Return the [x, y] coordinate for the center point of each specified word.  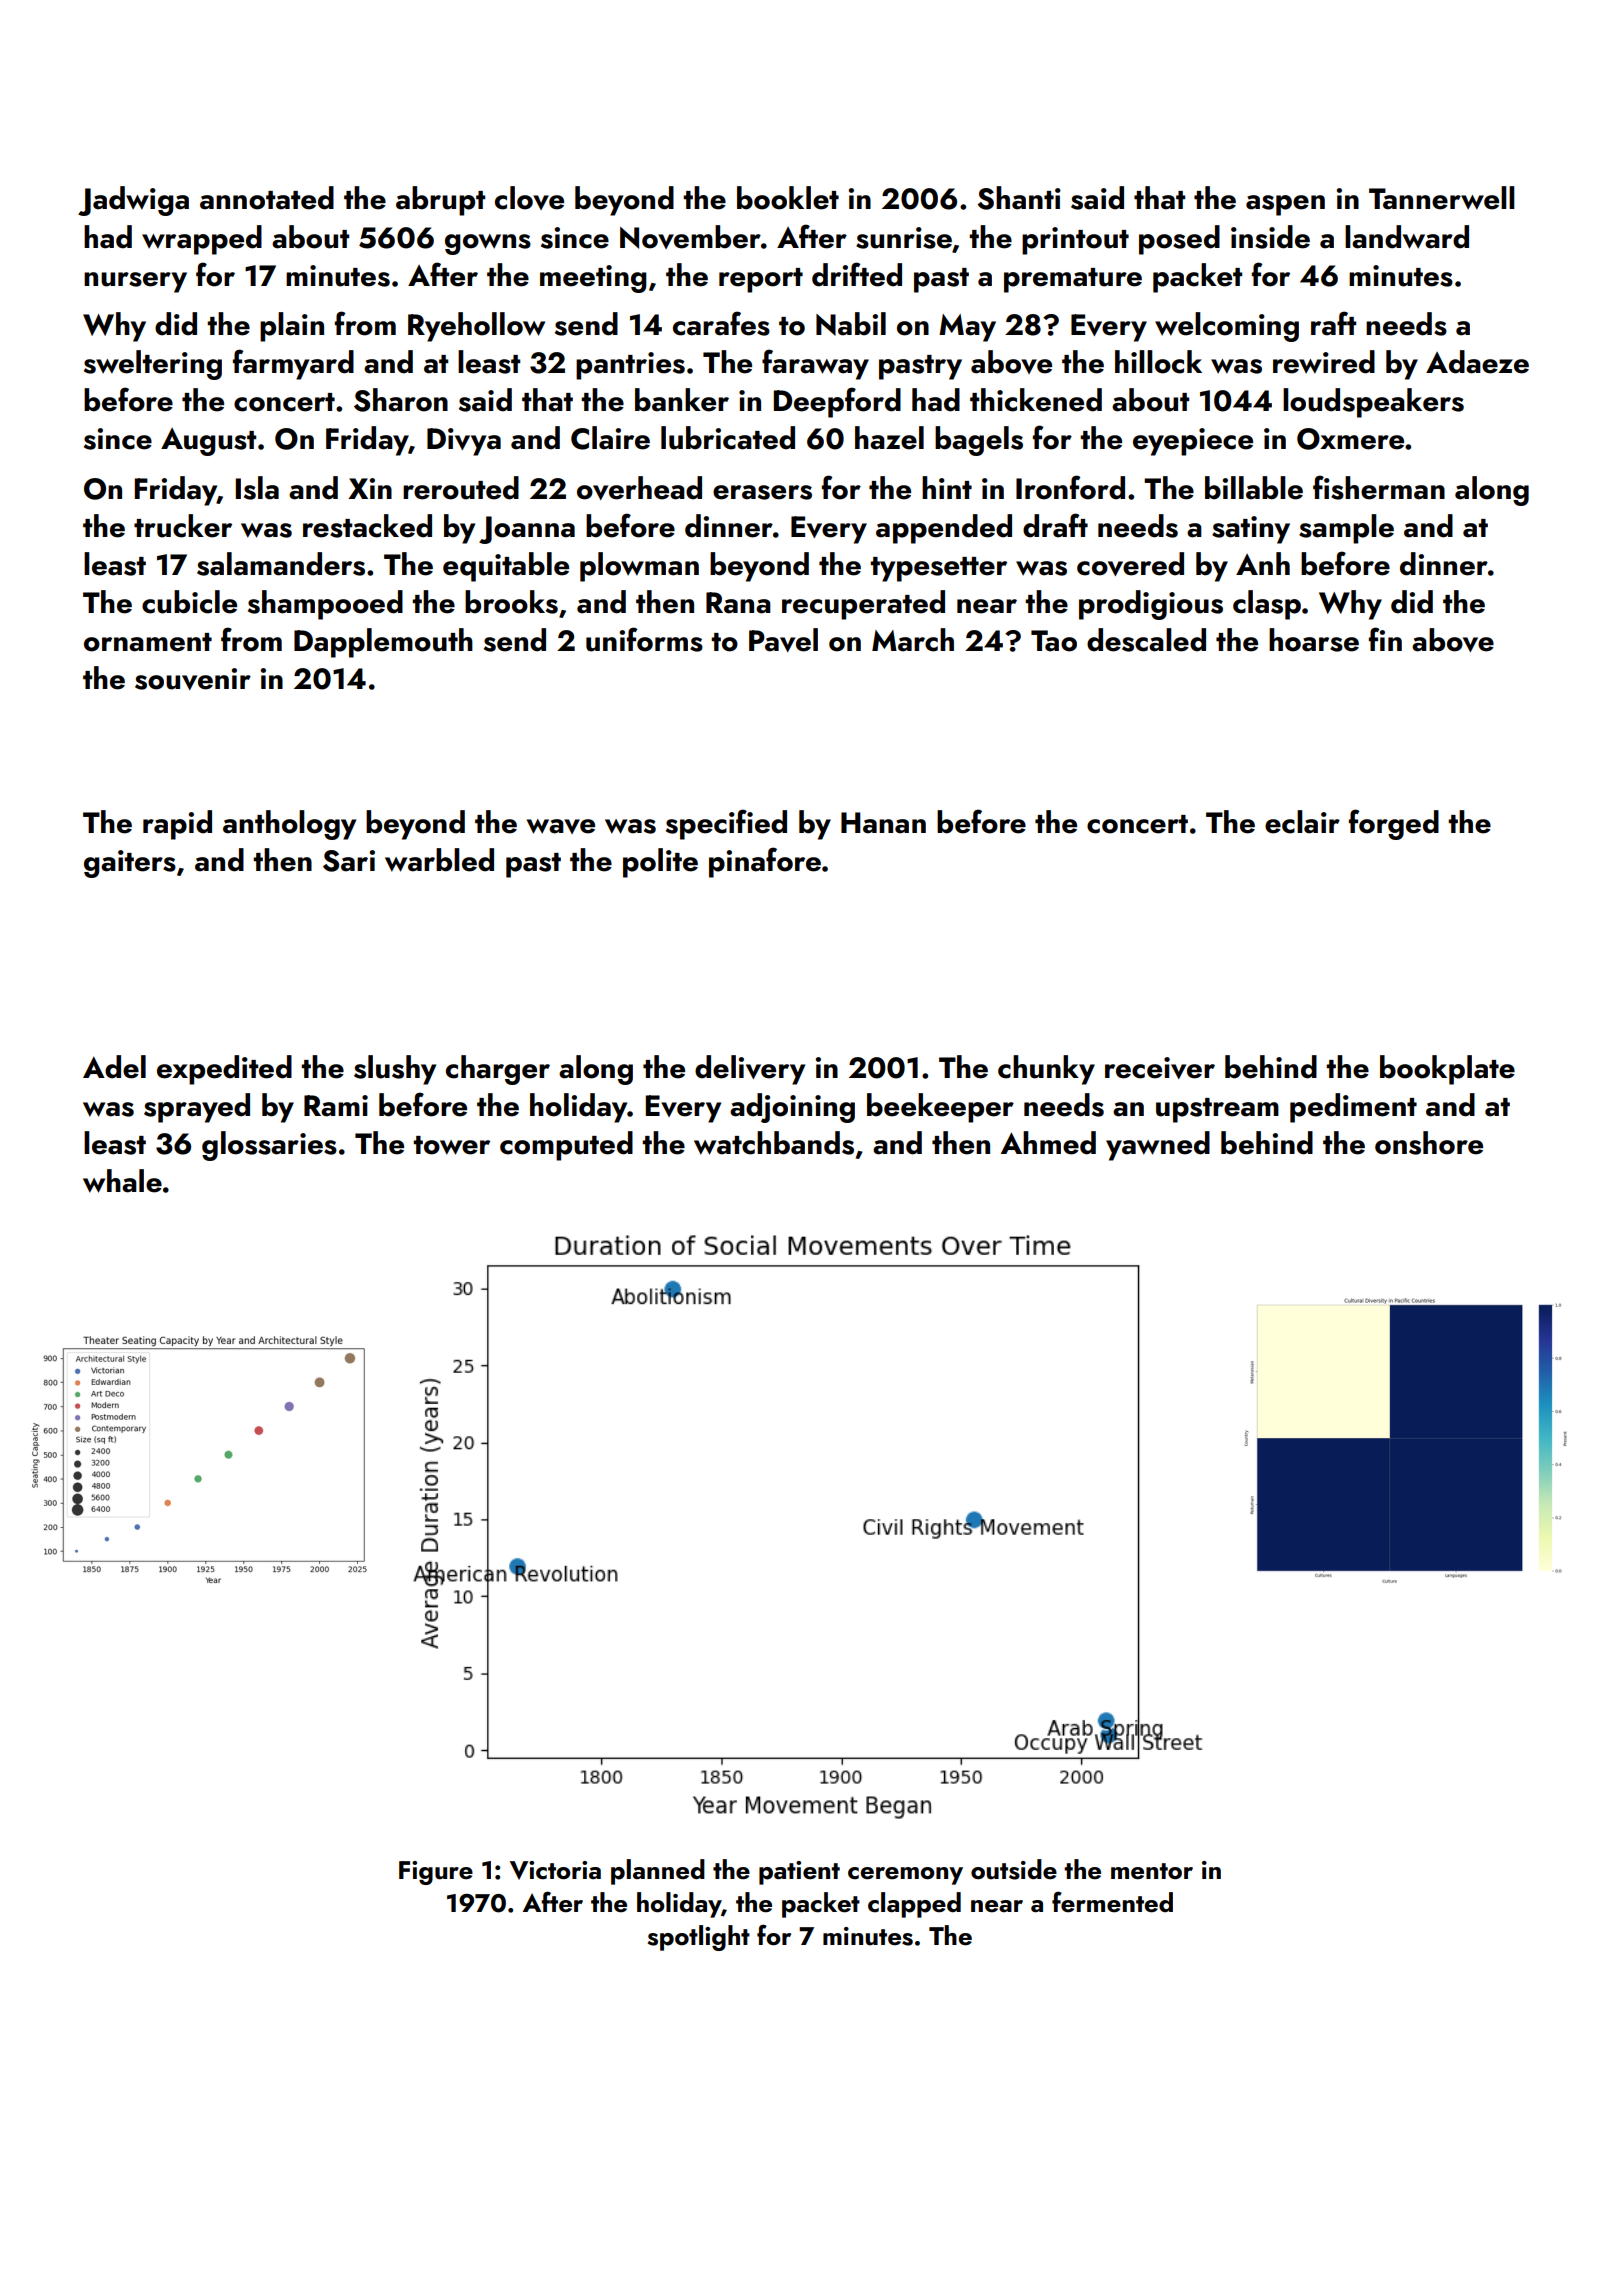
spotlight [699, 1938]
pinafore [765, 862]
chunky [1046, 1070]
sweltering [153, 365]
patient [799, 1873]
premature [1073, 280]
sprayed [197, 1108]
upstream [1217, 1110]
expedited [224, 1070]
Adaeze [1477, 362]
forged [1394, 824]
